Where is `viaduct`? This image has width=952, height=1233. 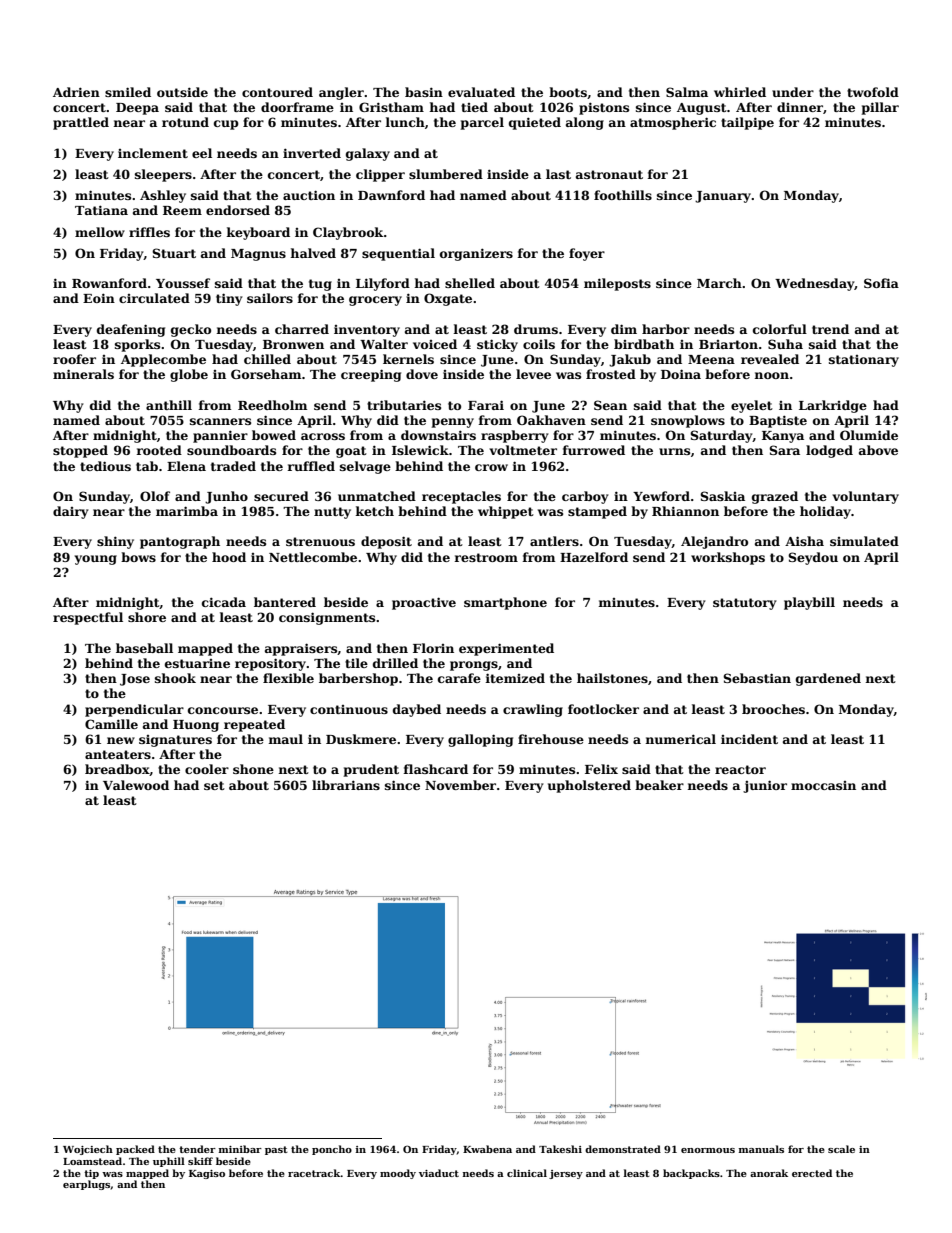
viaduct is located at coordinates (439, 1173).
